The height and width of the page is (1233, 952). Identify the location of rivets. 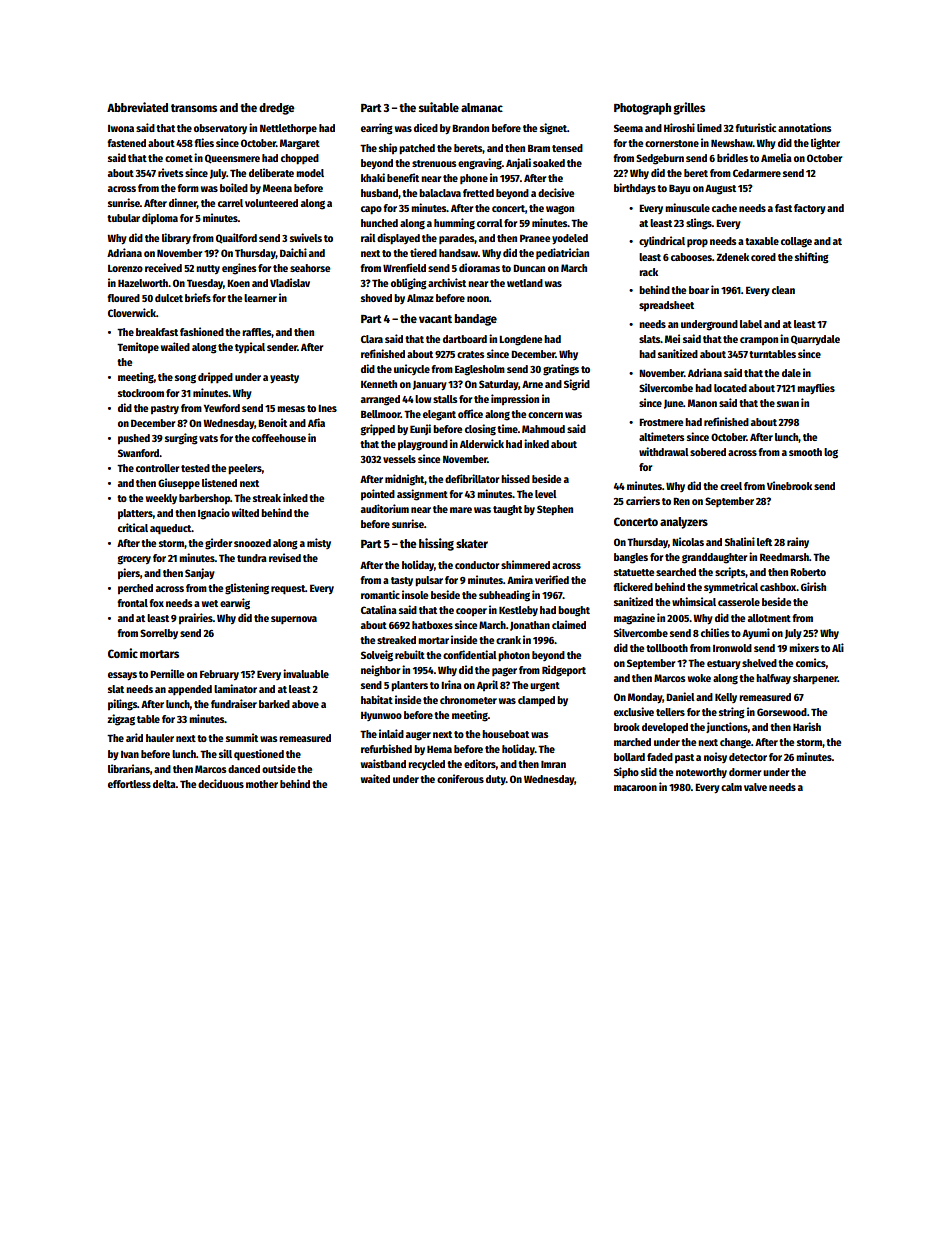
(170, 172).
